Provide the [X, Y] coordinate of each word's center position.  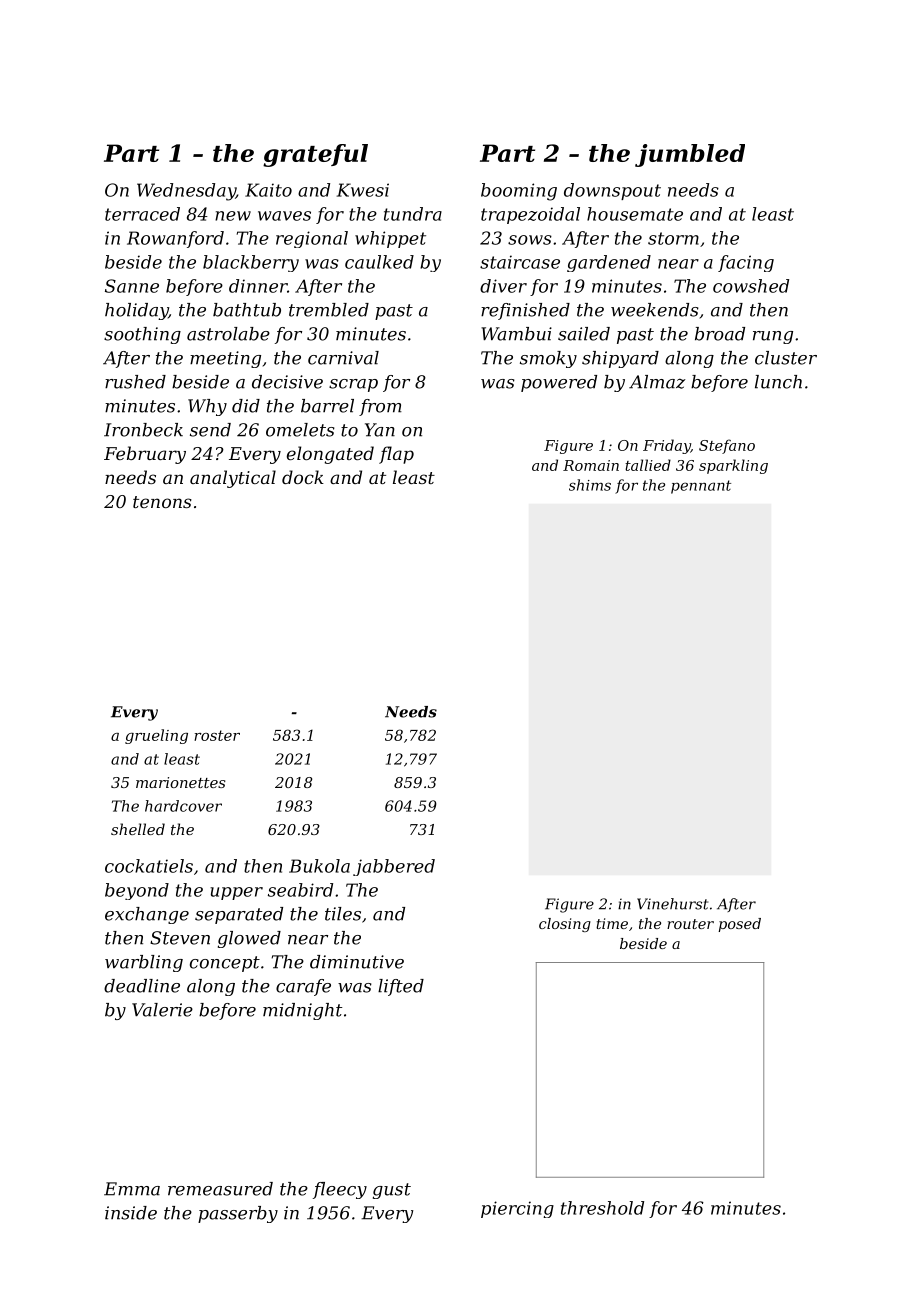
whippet [390, 239]
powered [559, 383]
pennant [701, 487]
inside [131, 1213]
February [145, 455]
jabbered [394, 867]
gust [392, 1191]
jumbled [690, 155]
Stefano [727, 446]
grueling [156, 736]
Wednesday [186, 192]
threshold [602, 1208]
